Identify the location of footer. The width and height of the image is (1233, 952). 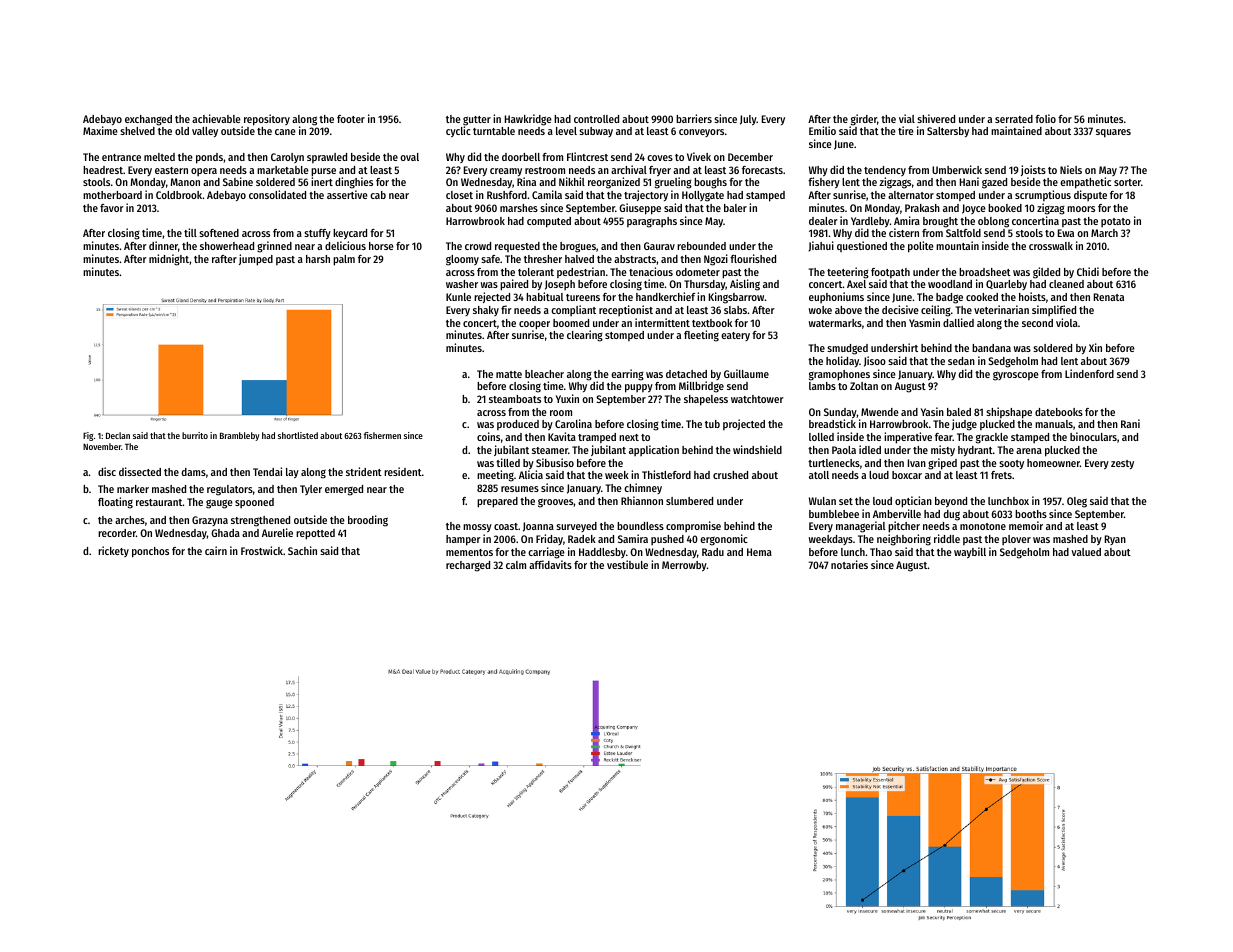
(351, 119).
